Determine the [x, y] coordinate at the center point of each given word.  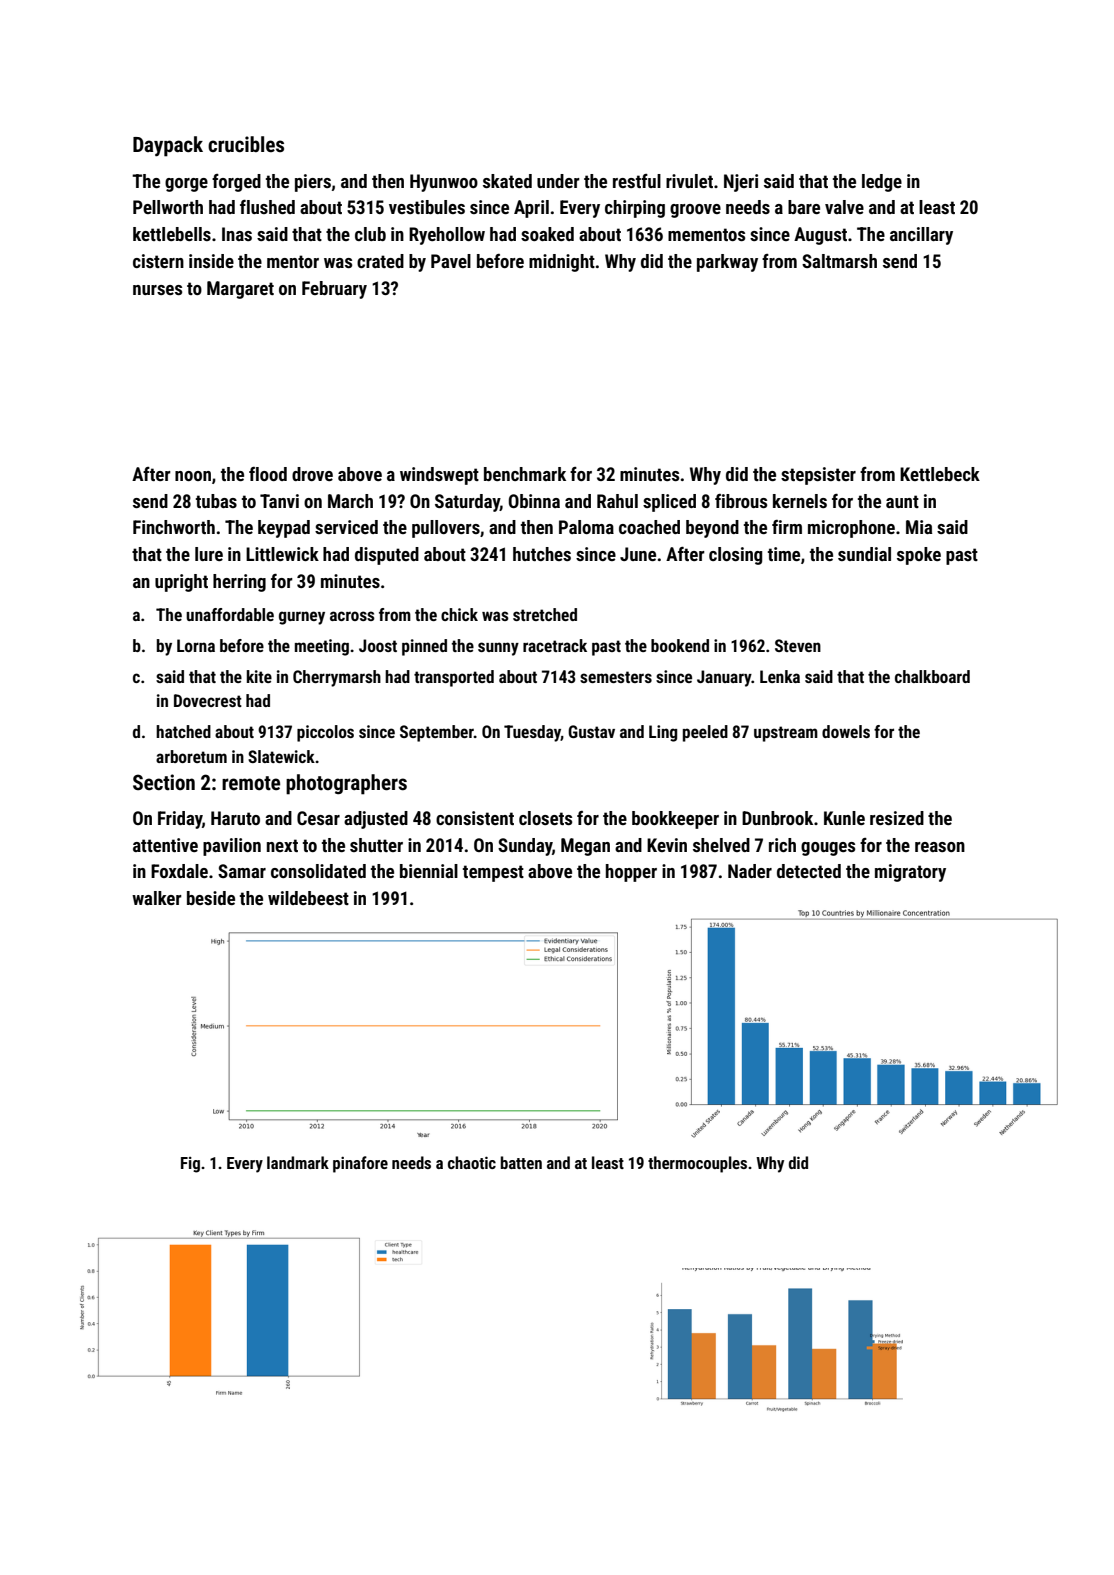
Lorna [196, 645]
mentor [293, 261]
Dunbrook [777, 818]
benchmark [525, 474]
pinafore [360, 1164]
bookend [680, 645]
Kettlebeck [940, 474]
